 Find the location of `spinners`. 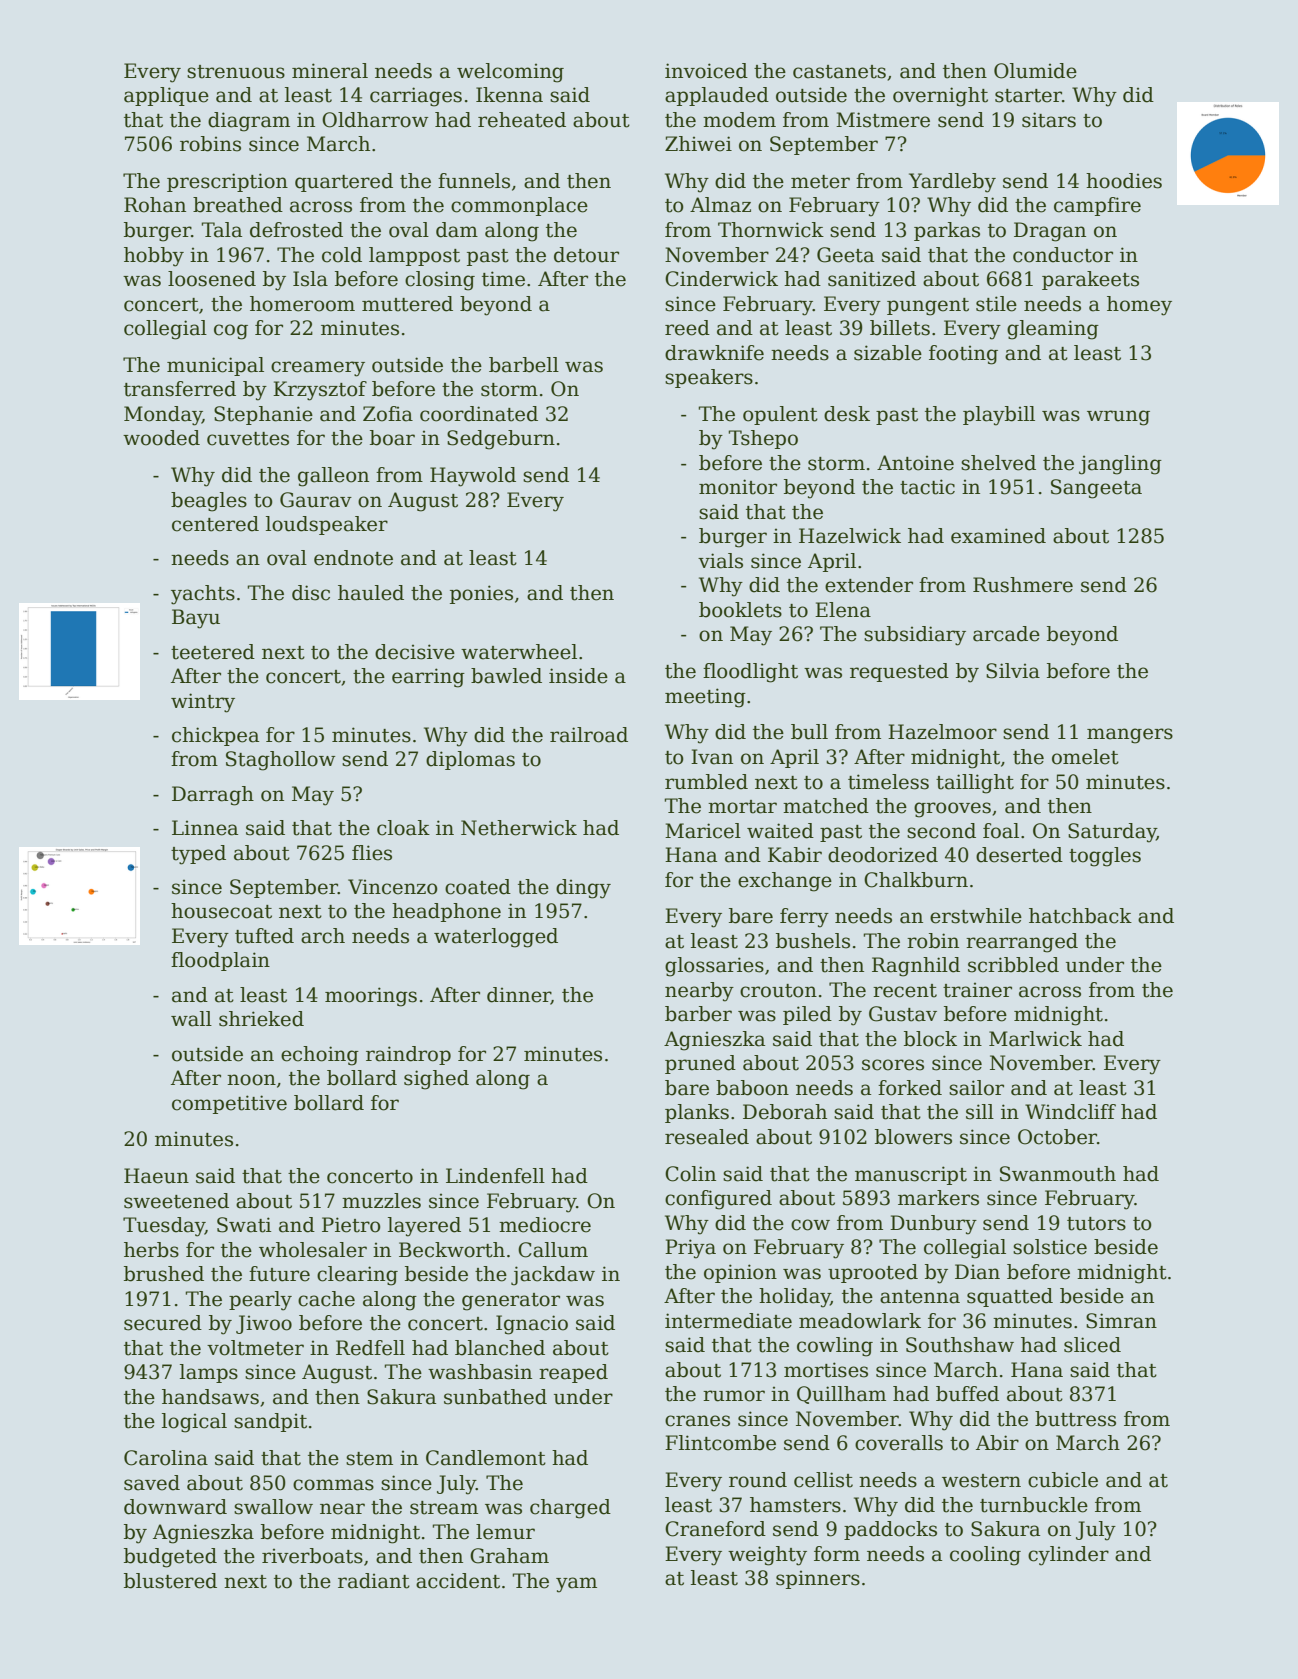

spinners is located at coordinates (818, 1579).
